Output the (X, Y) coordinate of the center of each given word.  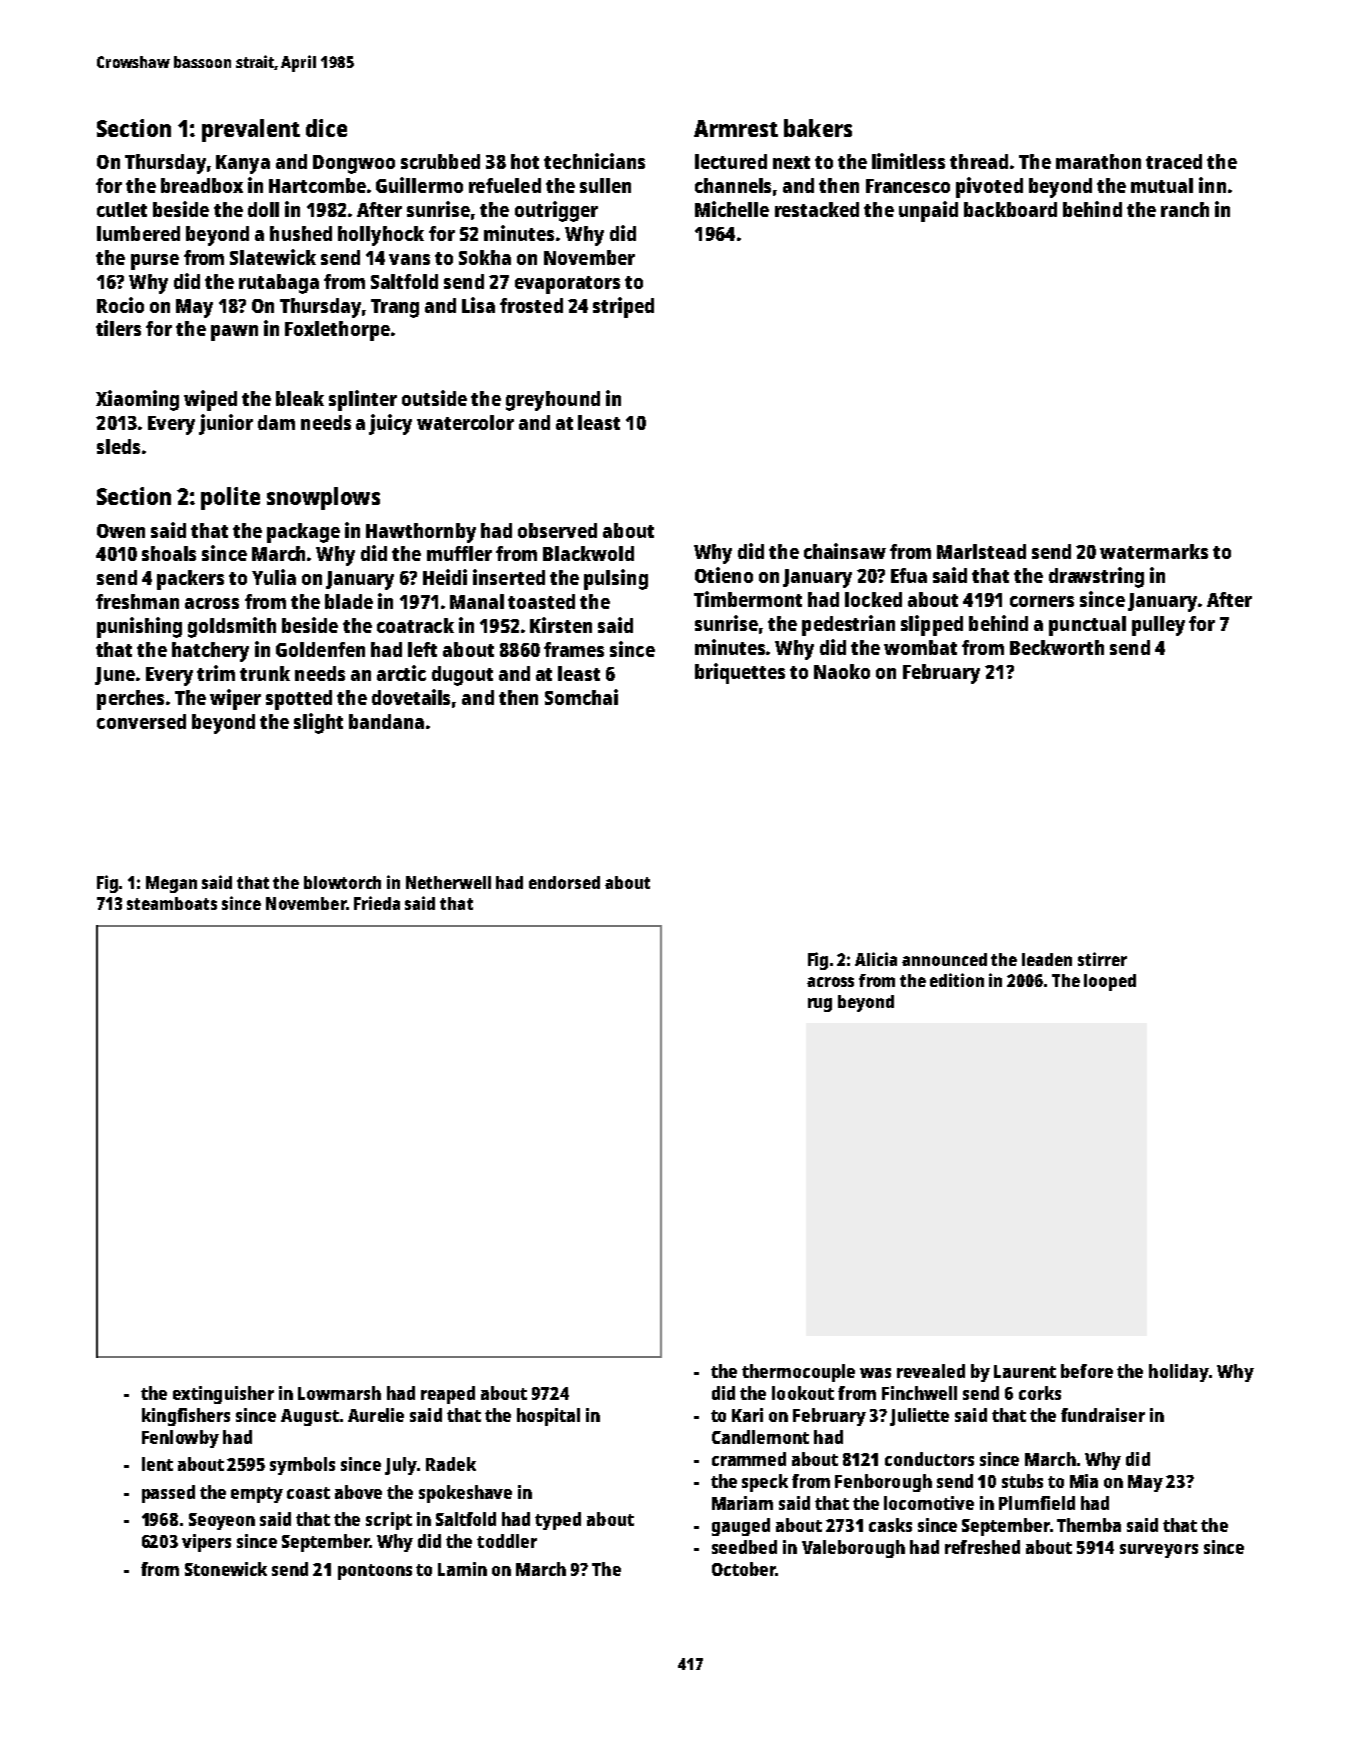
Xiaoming (137, 400)
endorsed (564, 882)
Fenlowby (180, 1439)
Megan (171, 884)
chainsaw (845, 551)
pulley (1158, 626)
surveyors (1159, 1551)
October (744, 1569)
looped (1110, 982)
